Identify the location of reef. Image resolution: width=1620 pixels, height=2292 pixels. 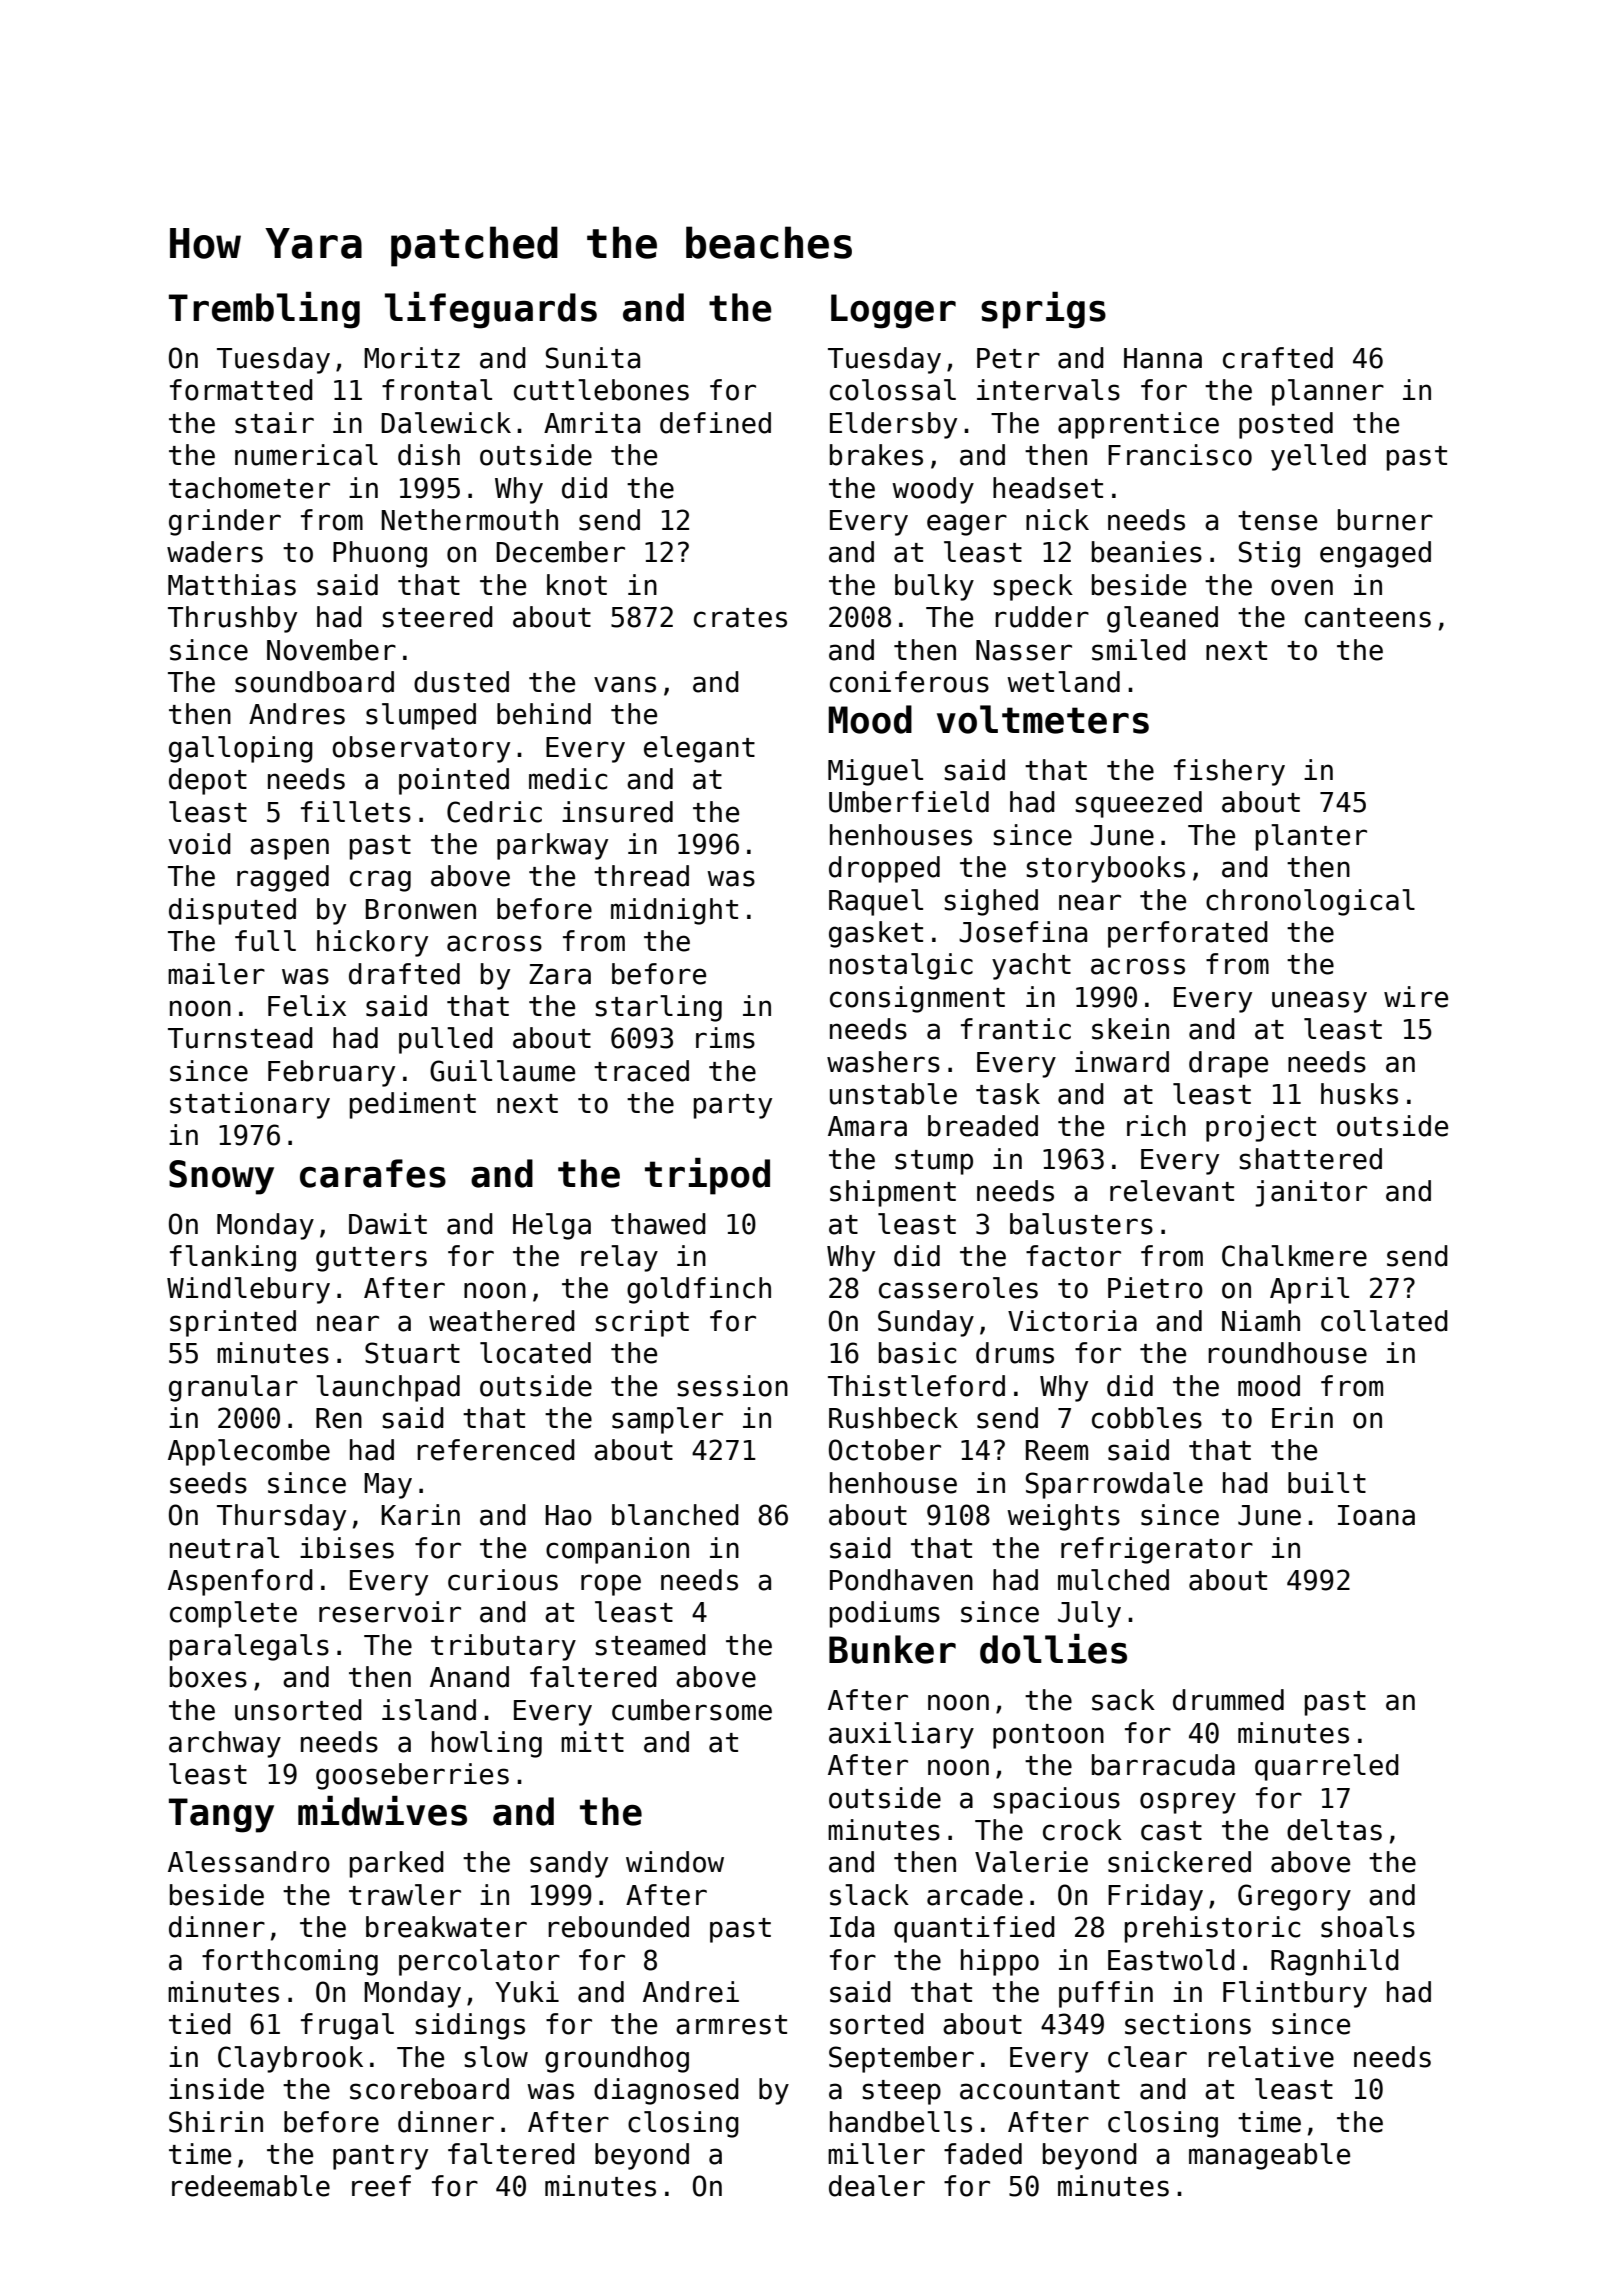
(381, 2186).
